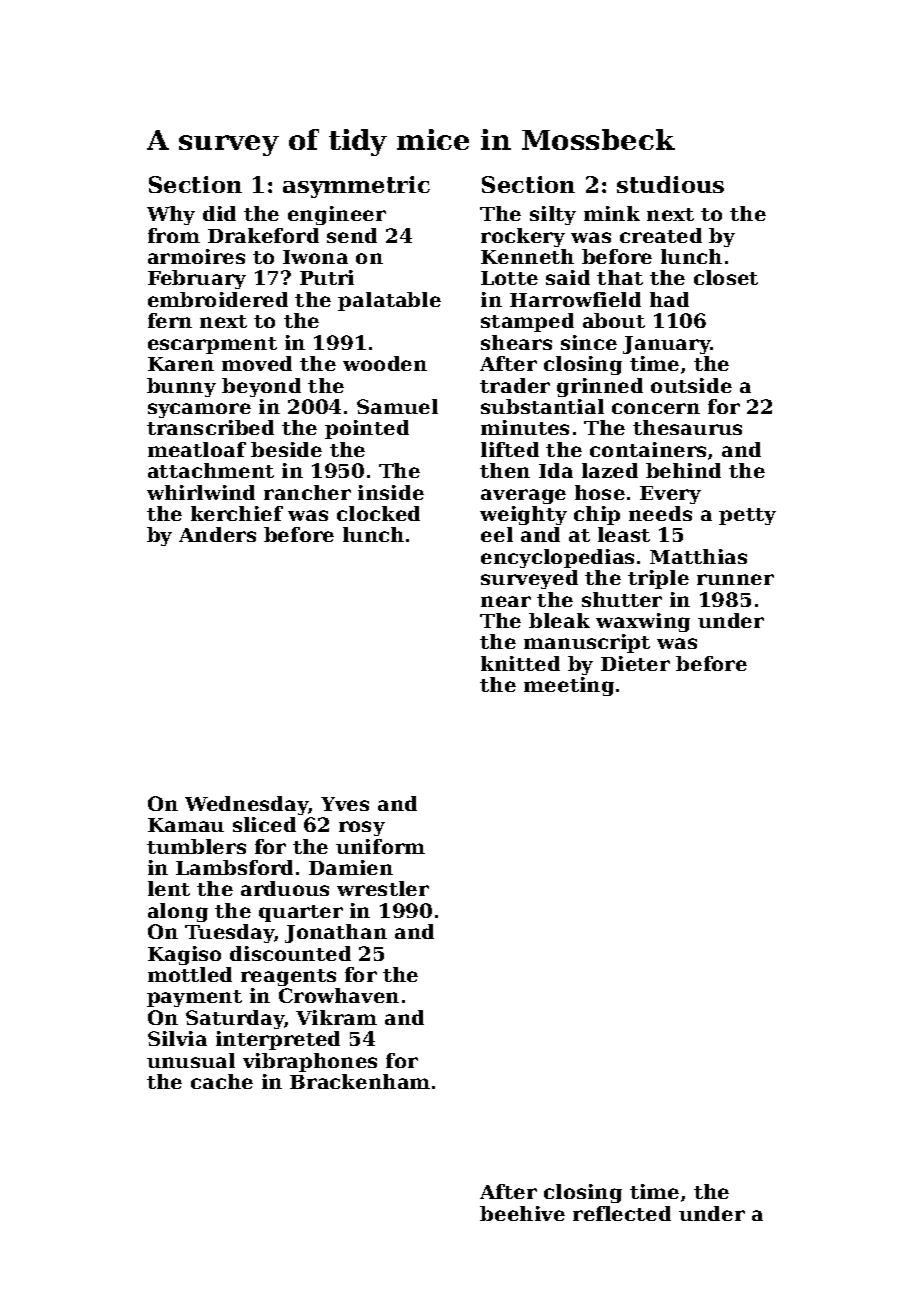  Describe the element at coordinates (222, 1081) in the page. I see `cache` at that location.
